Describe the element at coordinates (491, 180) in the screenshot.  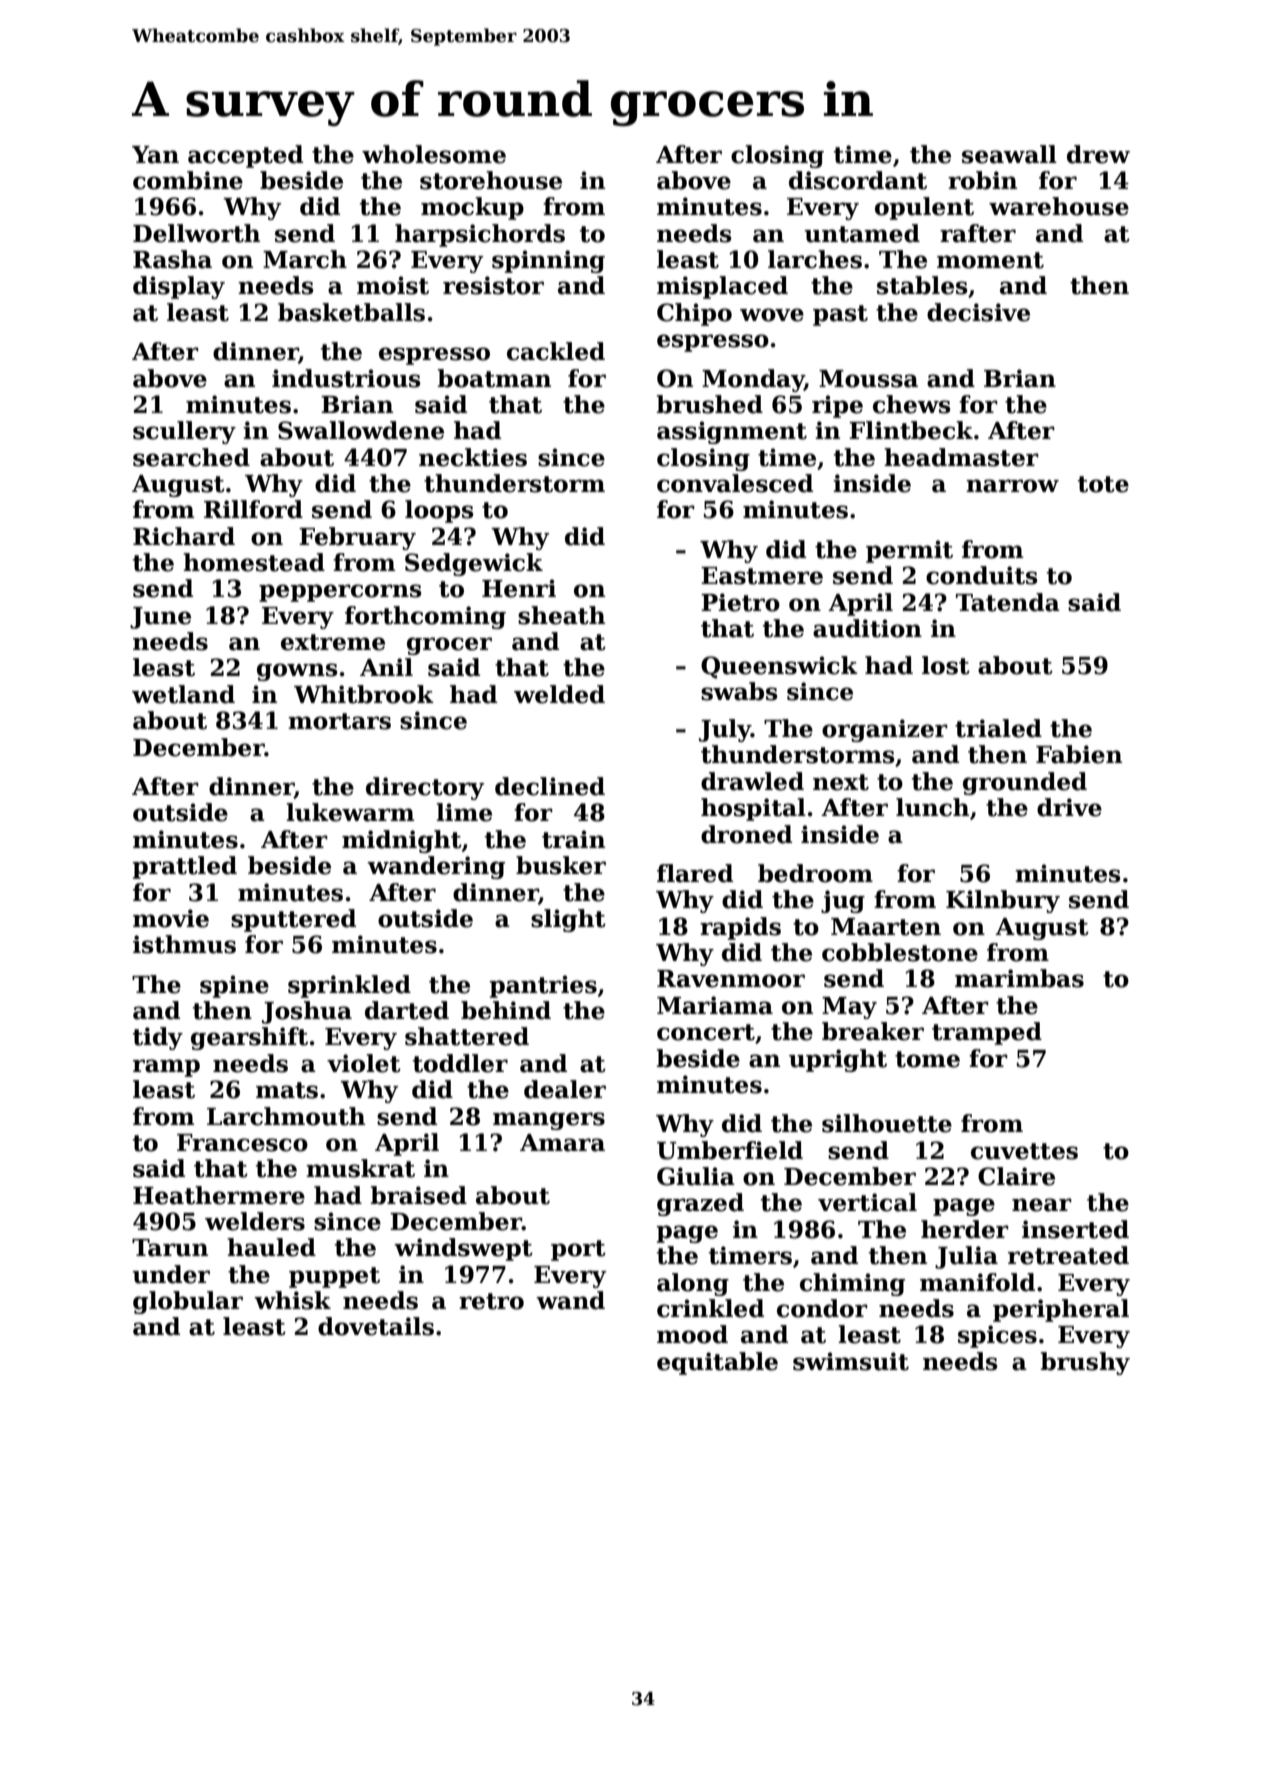
I see `storehouse` at that location.
